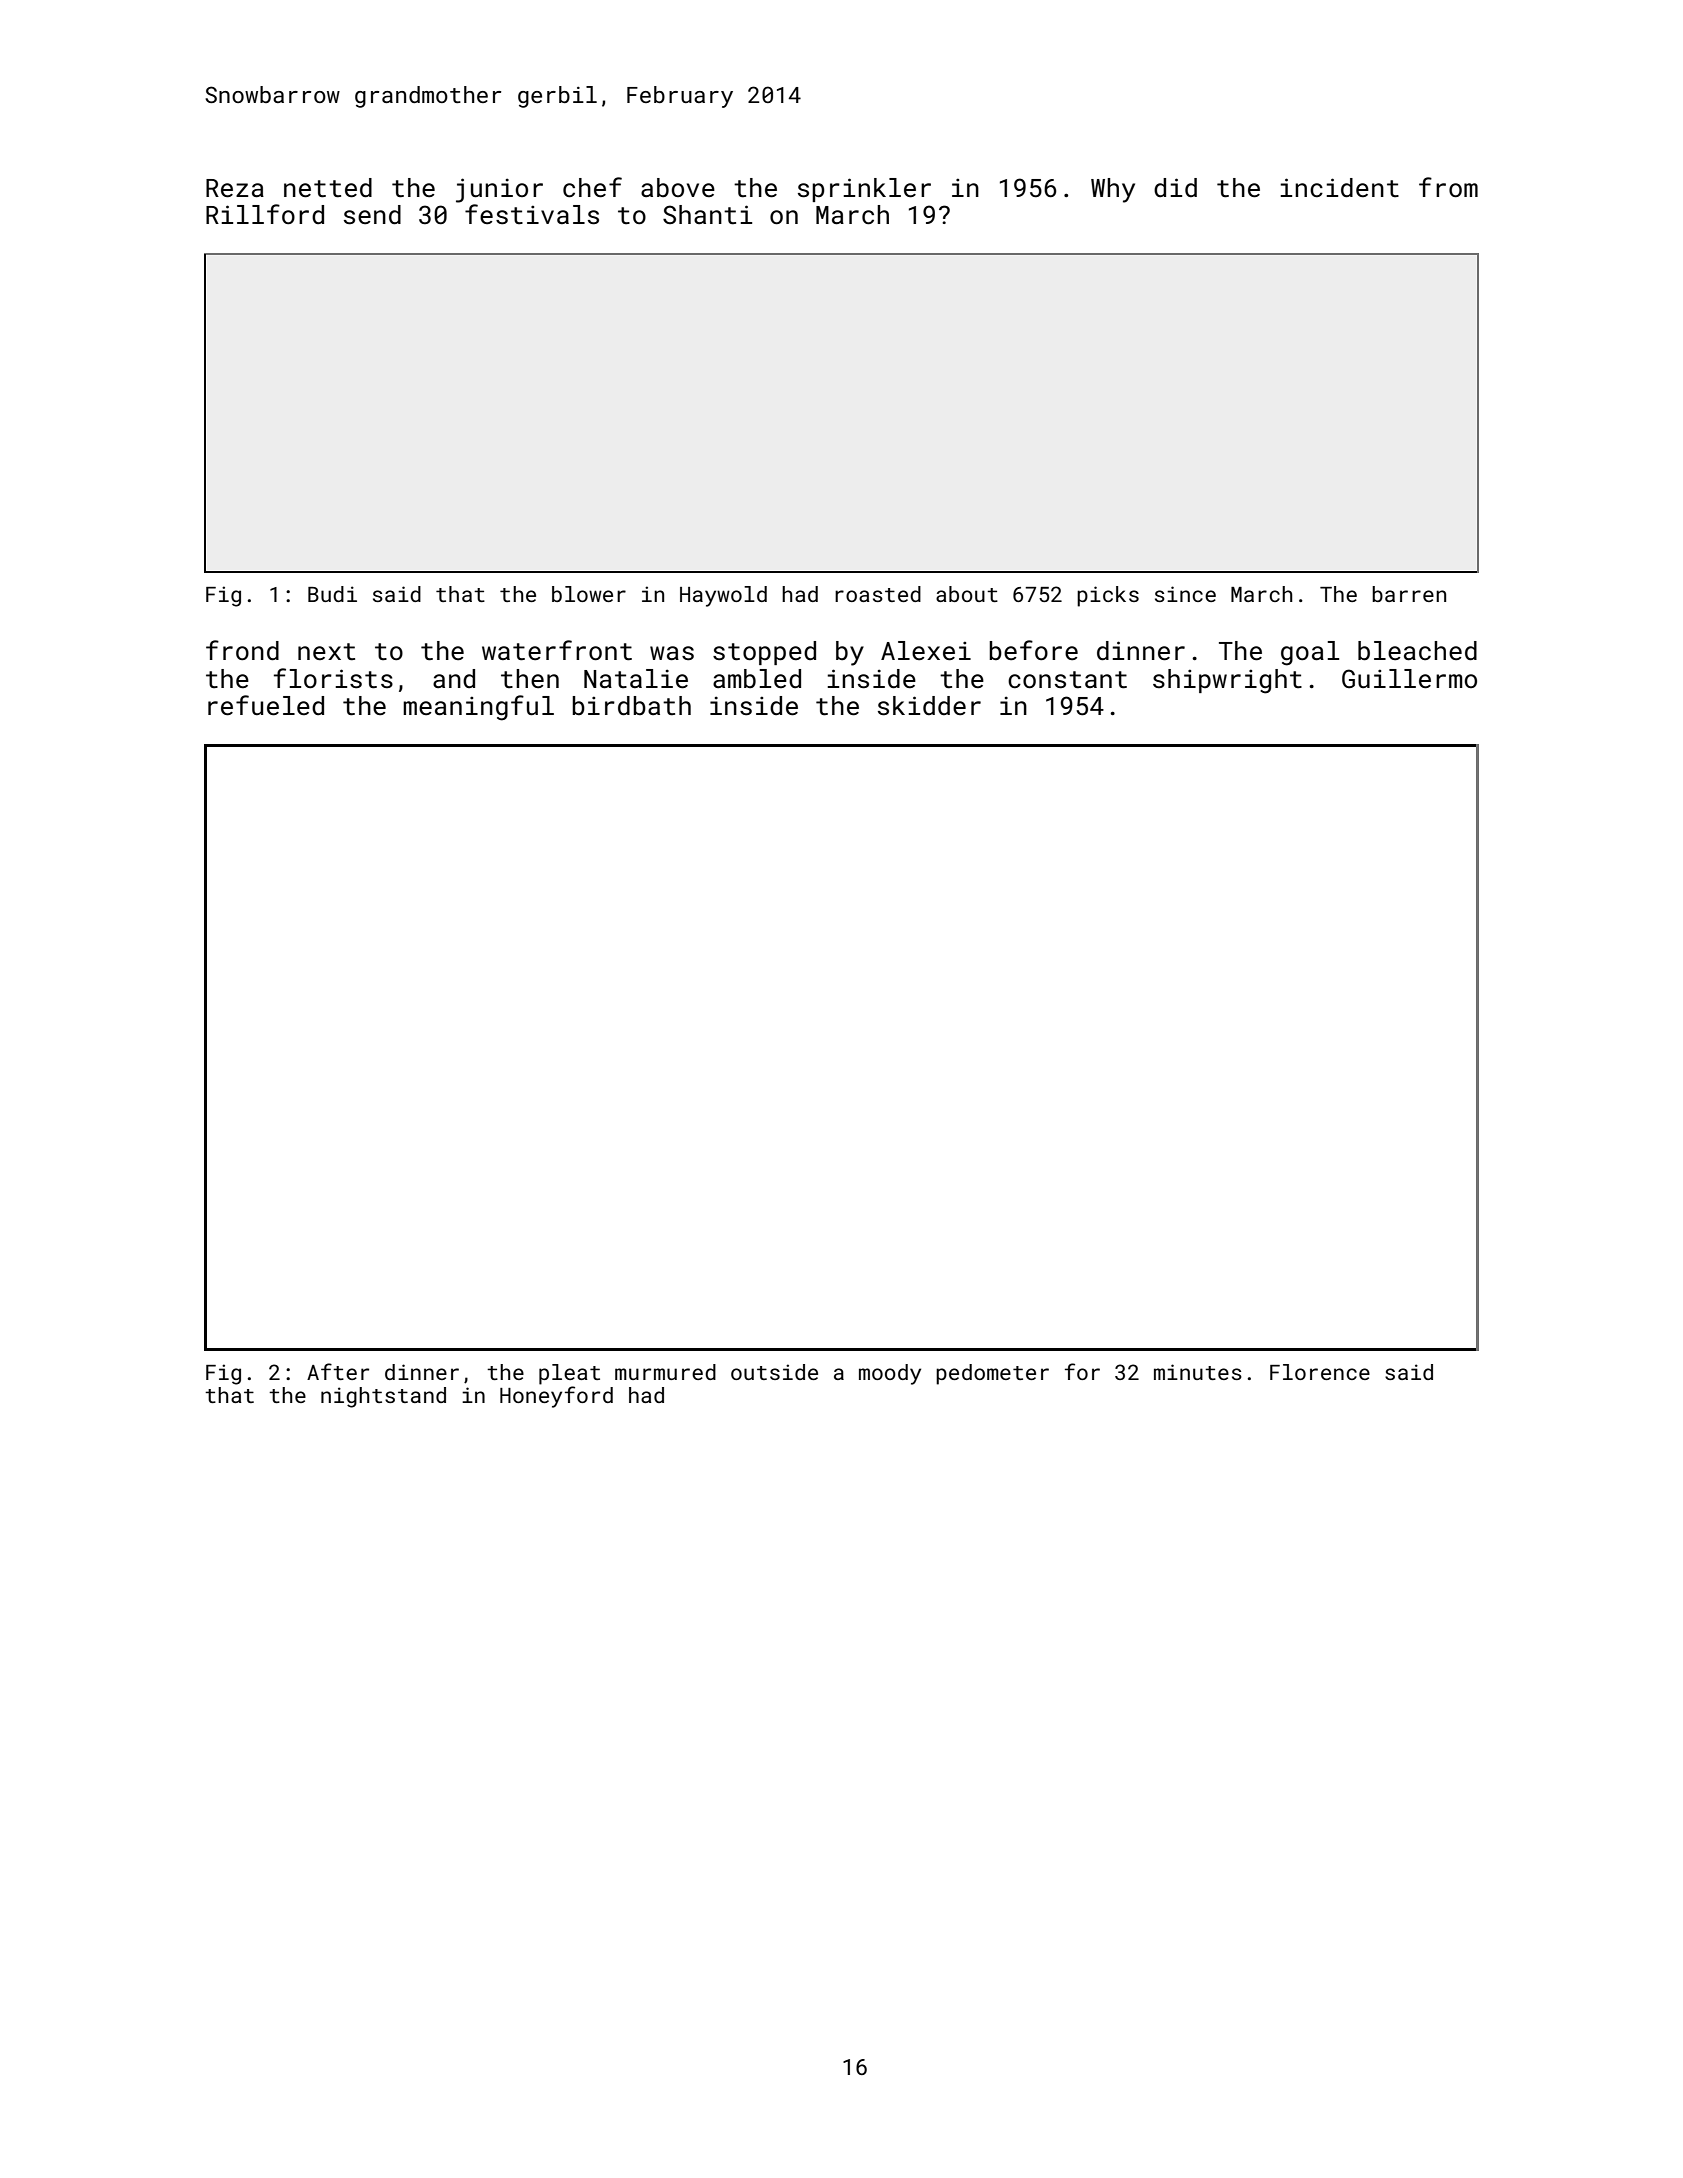 The image size is (1683, 2178). I want to click on meaningful, so click(478, 708).
